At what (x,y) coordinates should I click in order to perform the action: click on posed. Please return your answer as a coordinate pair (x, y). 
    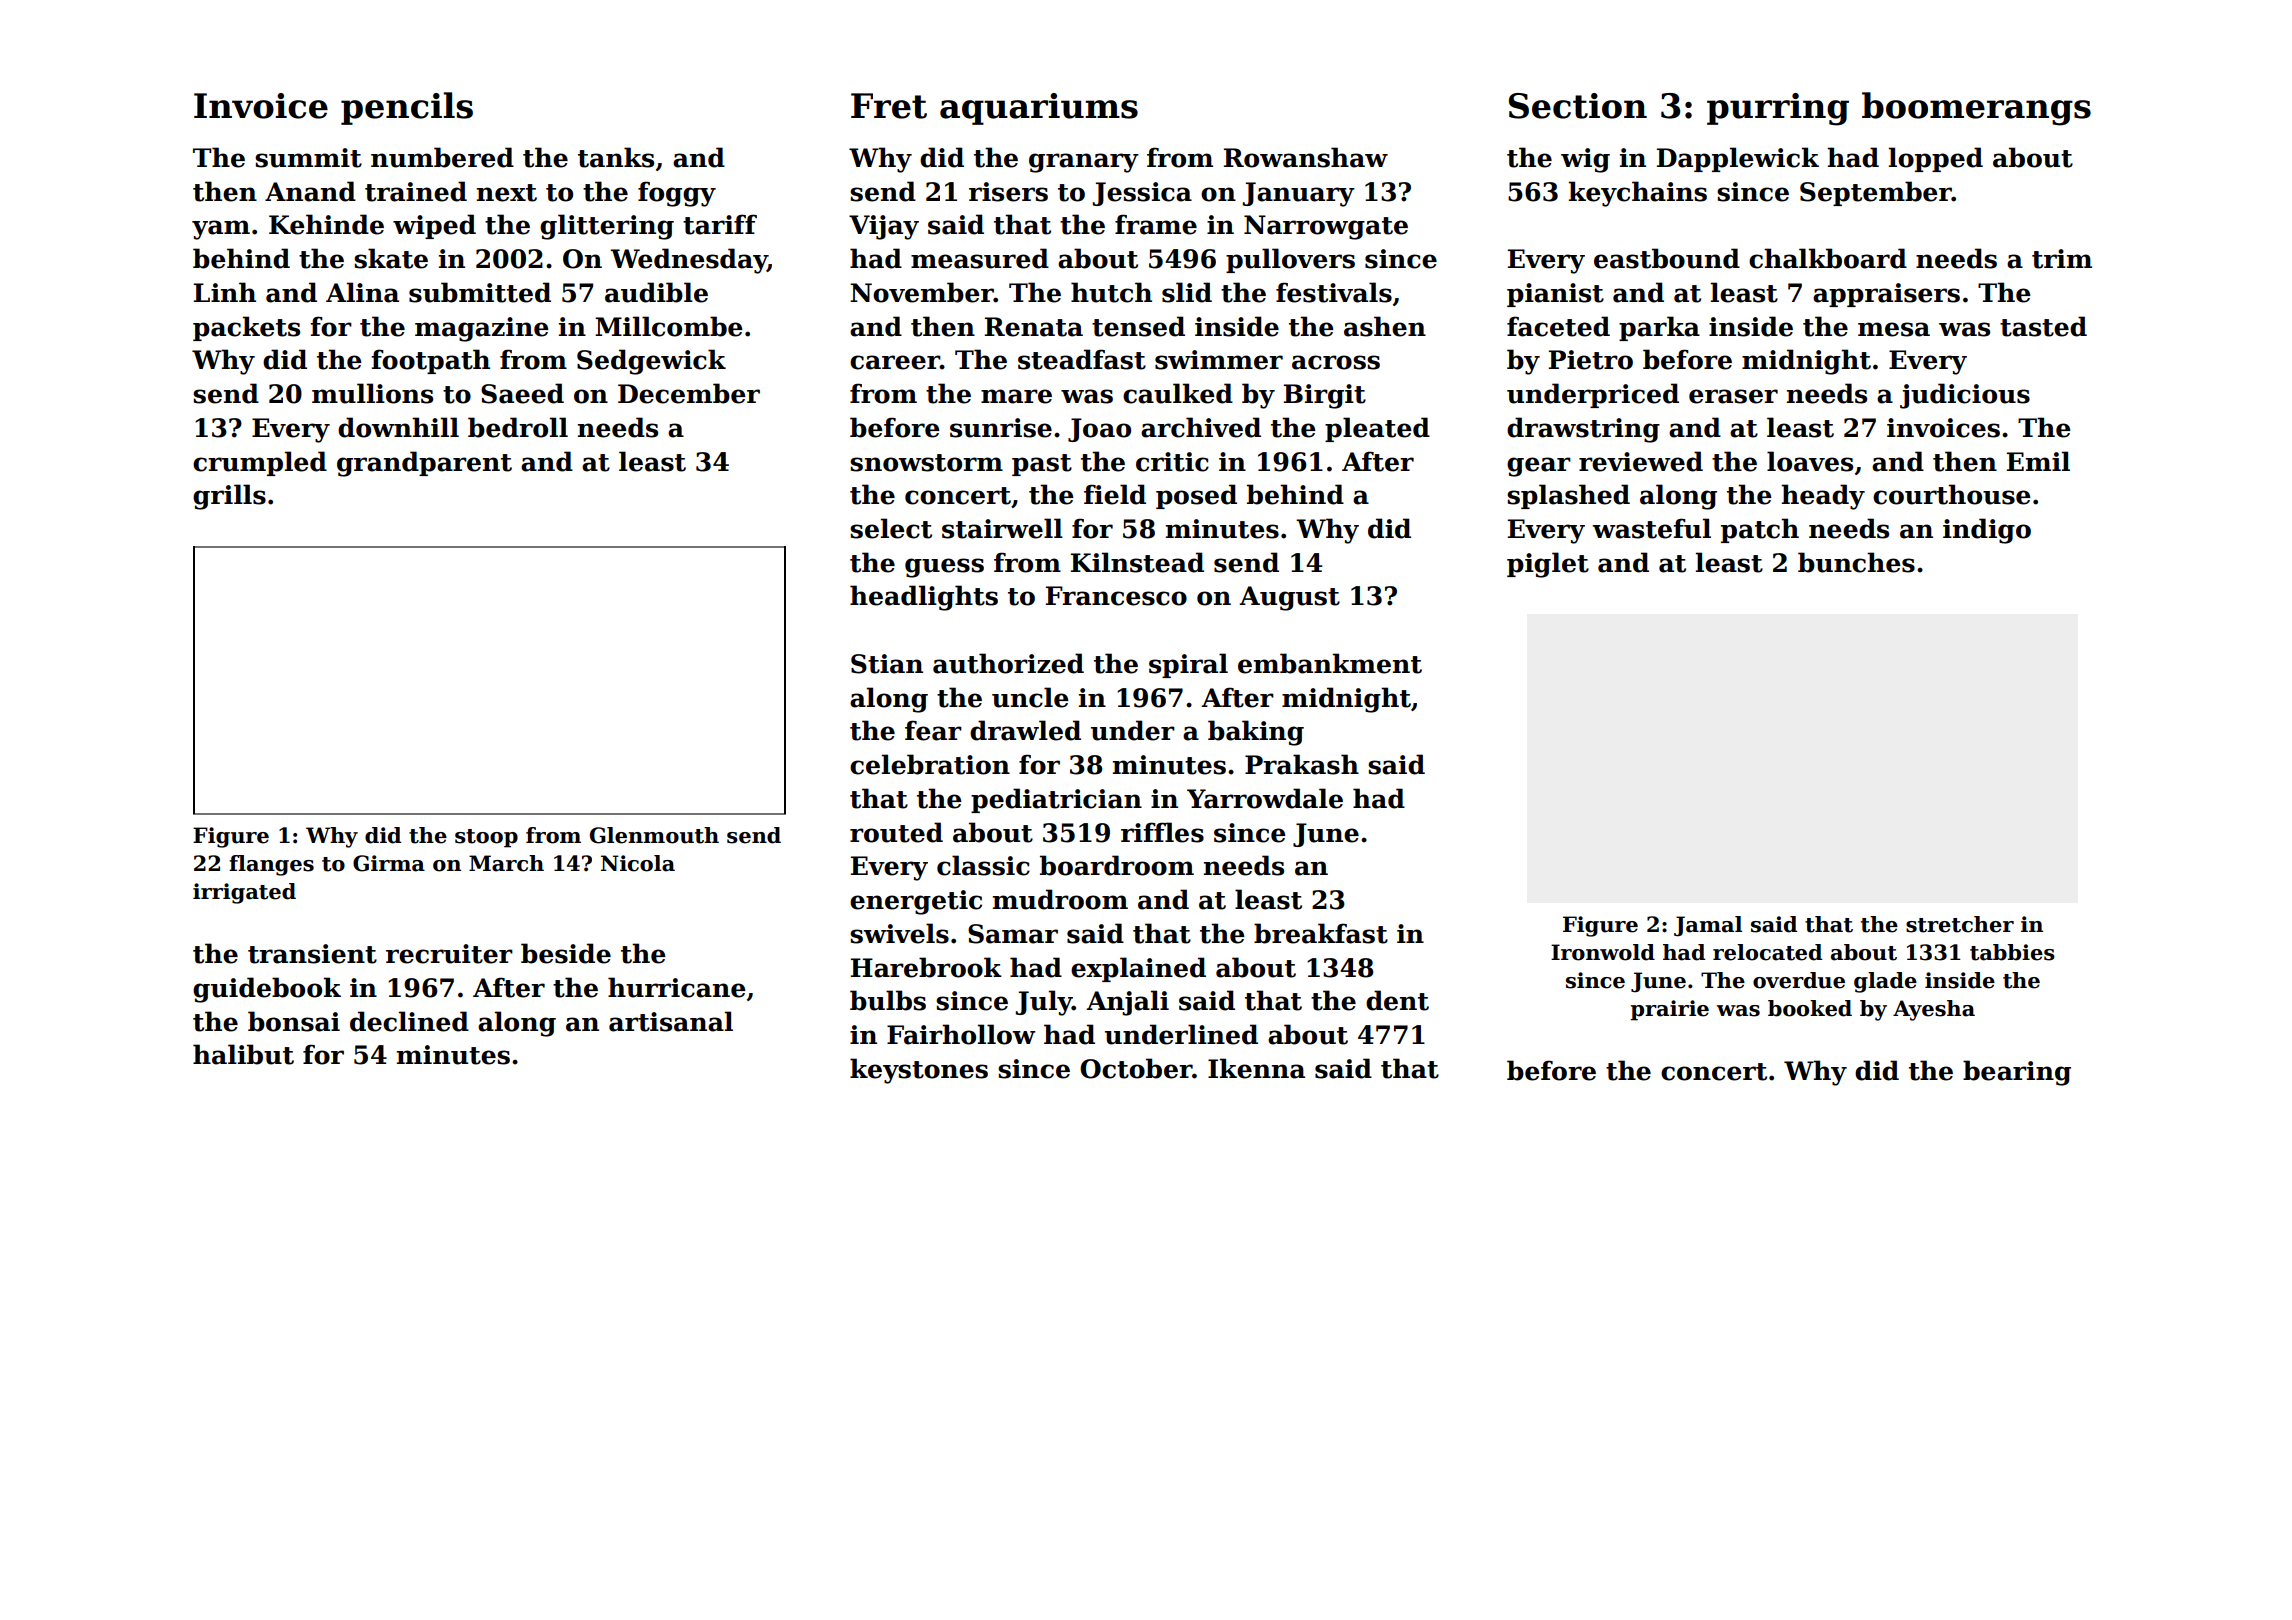
    Looking at the image, I should click on (1196, 496).
